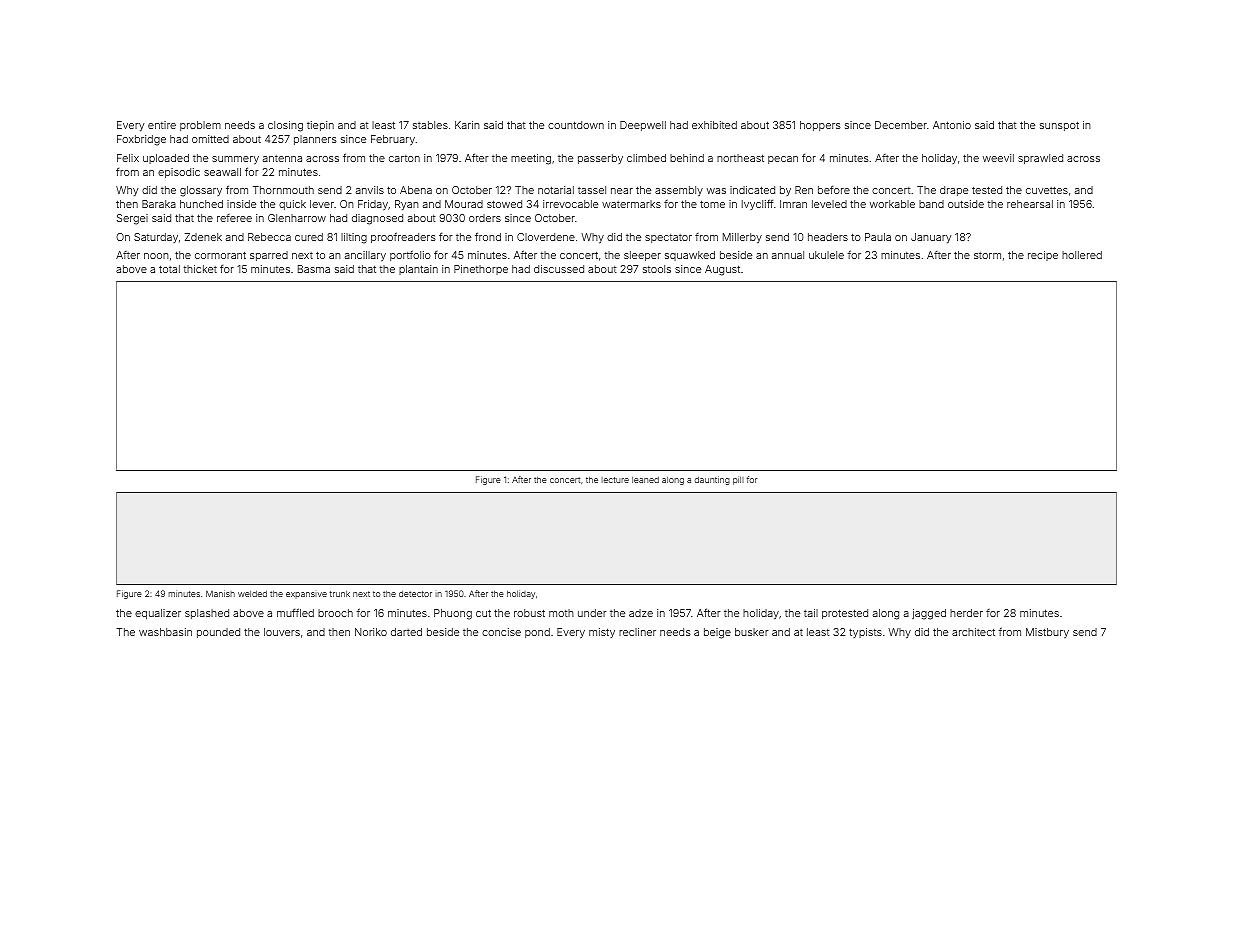 This page has height=952, width=1233. I want to click on sunspot, so click(1059, 126).
